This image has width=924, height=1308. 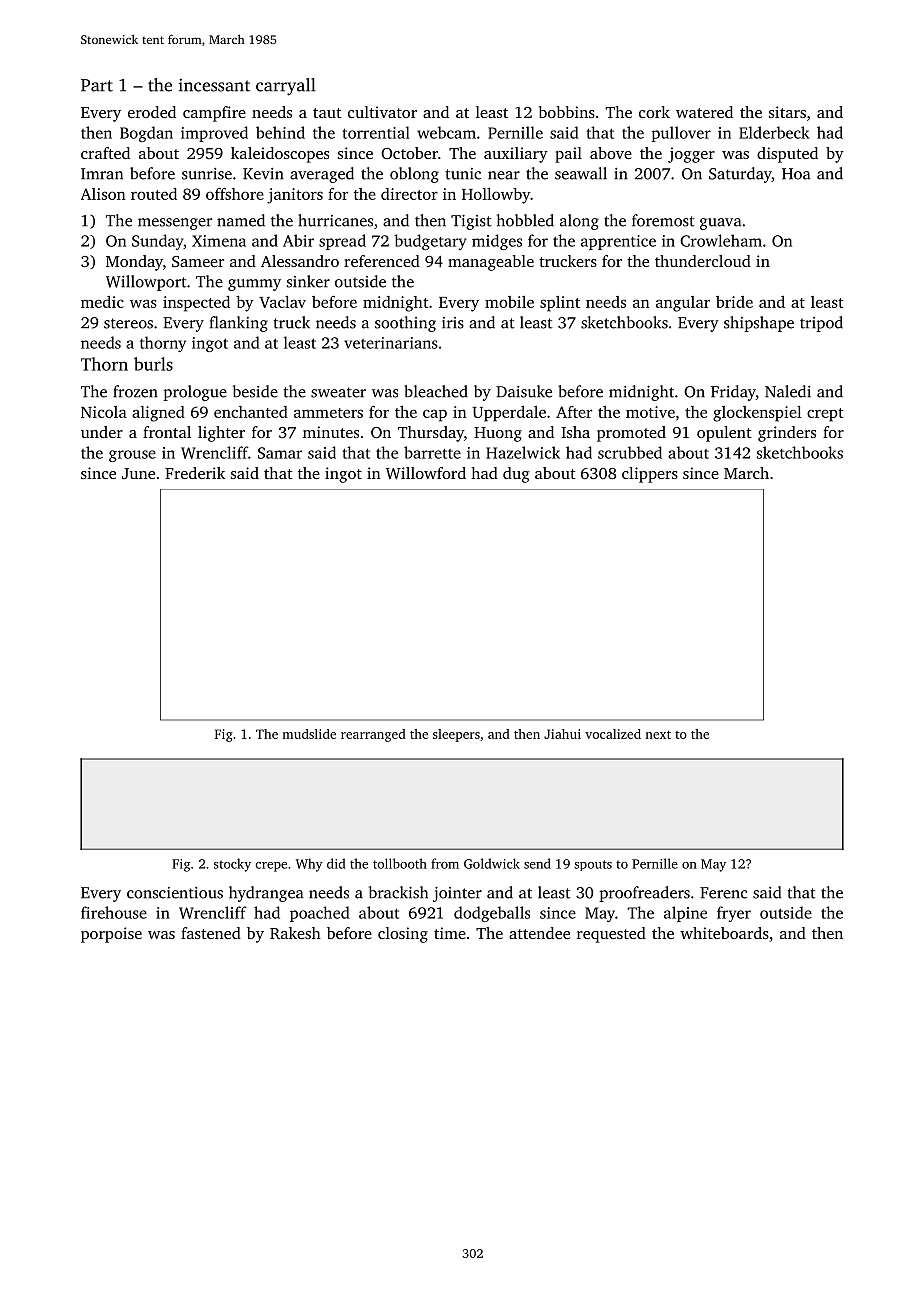 What do you see at coordinates (309, 734) in the image?
I see `mudslide` at bounding box center [309, 734].
